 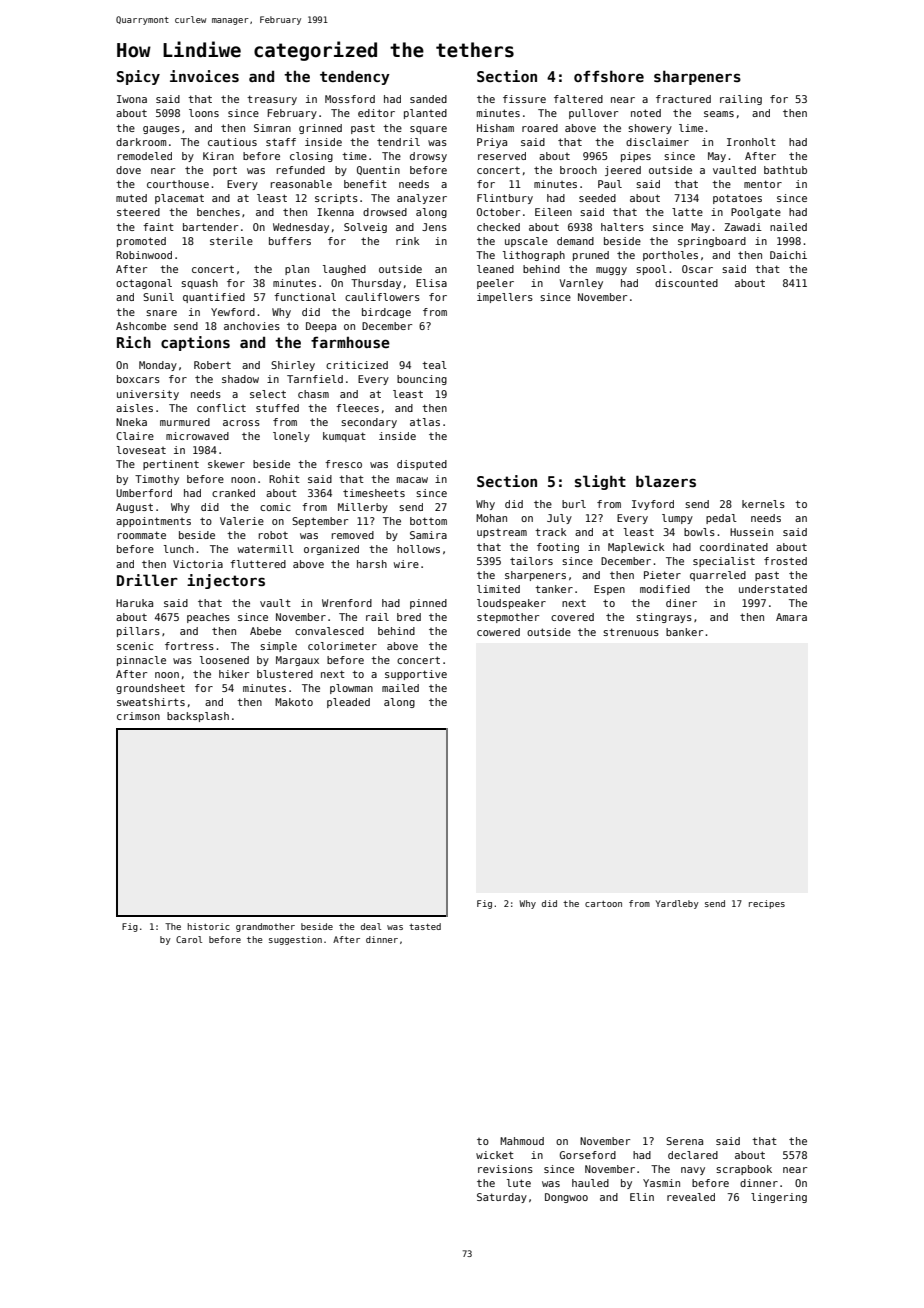 I want to click on deal, so click(x=371, y=926).
